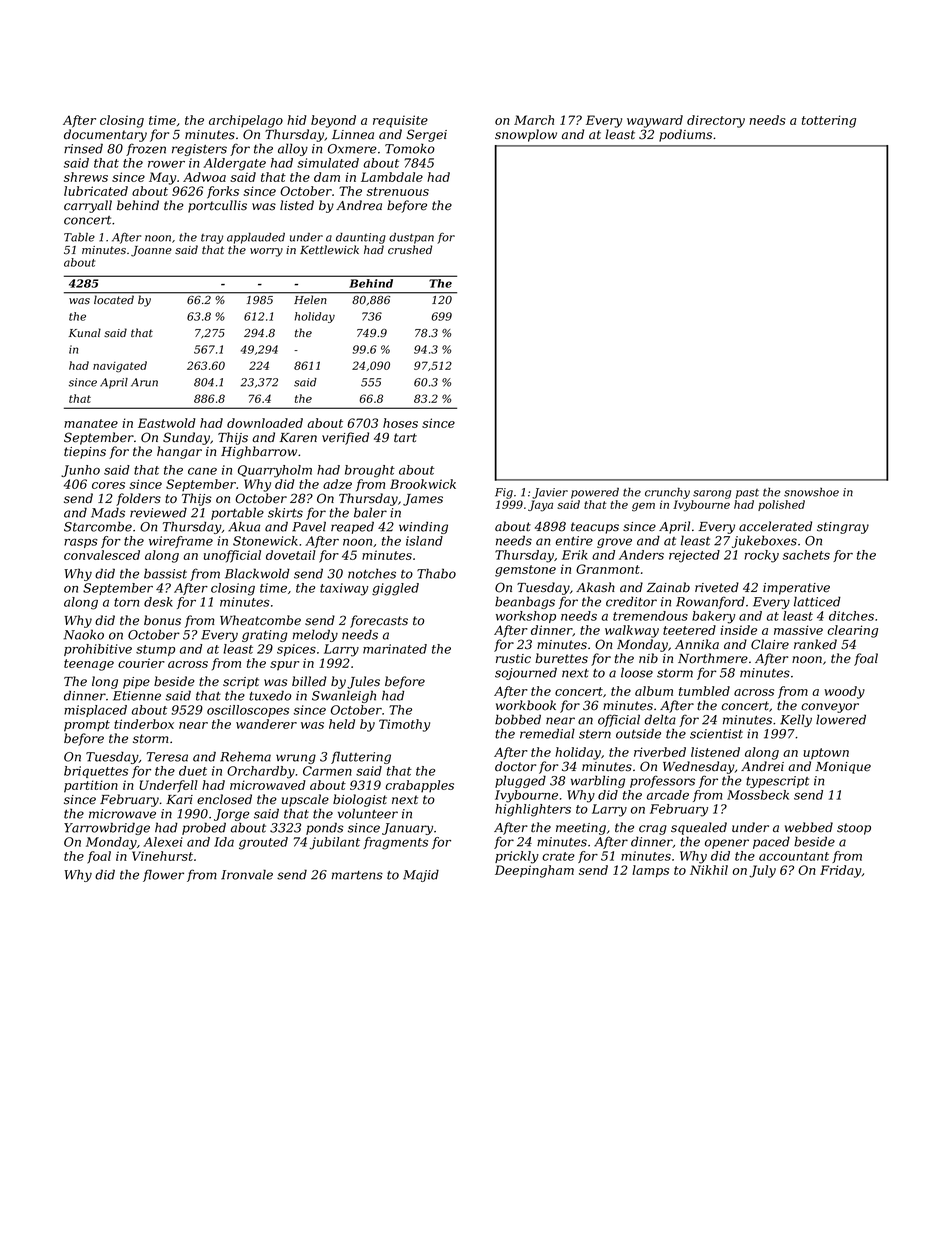  Describe the element at coordinates (398, 191) in the screenshot. I see `strenuous` at that location.
